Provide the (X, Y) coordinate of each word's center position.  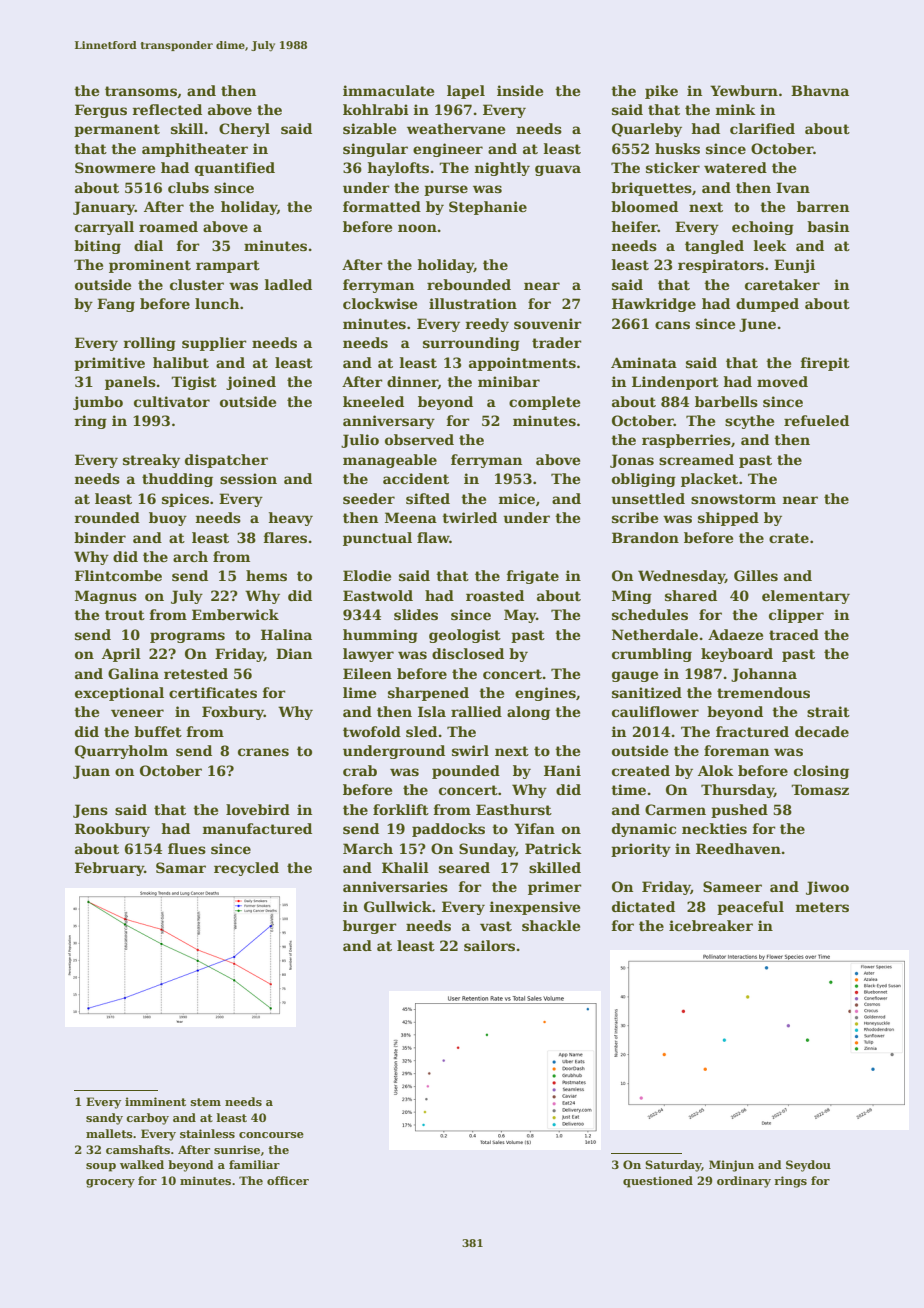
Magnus (106, 597)
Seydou (808, 1166)
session (248, 478)
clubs (188, 187)
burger (370, 927)
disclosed (468, 653)
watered (735, 167)
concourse (271, 1135)
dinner (412, 382)
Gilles (756, 575)
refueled (816, 420)
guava (558, 170)
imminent (155, 1101)
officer (288, 1180)
